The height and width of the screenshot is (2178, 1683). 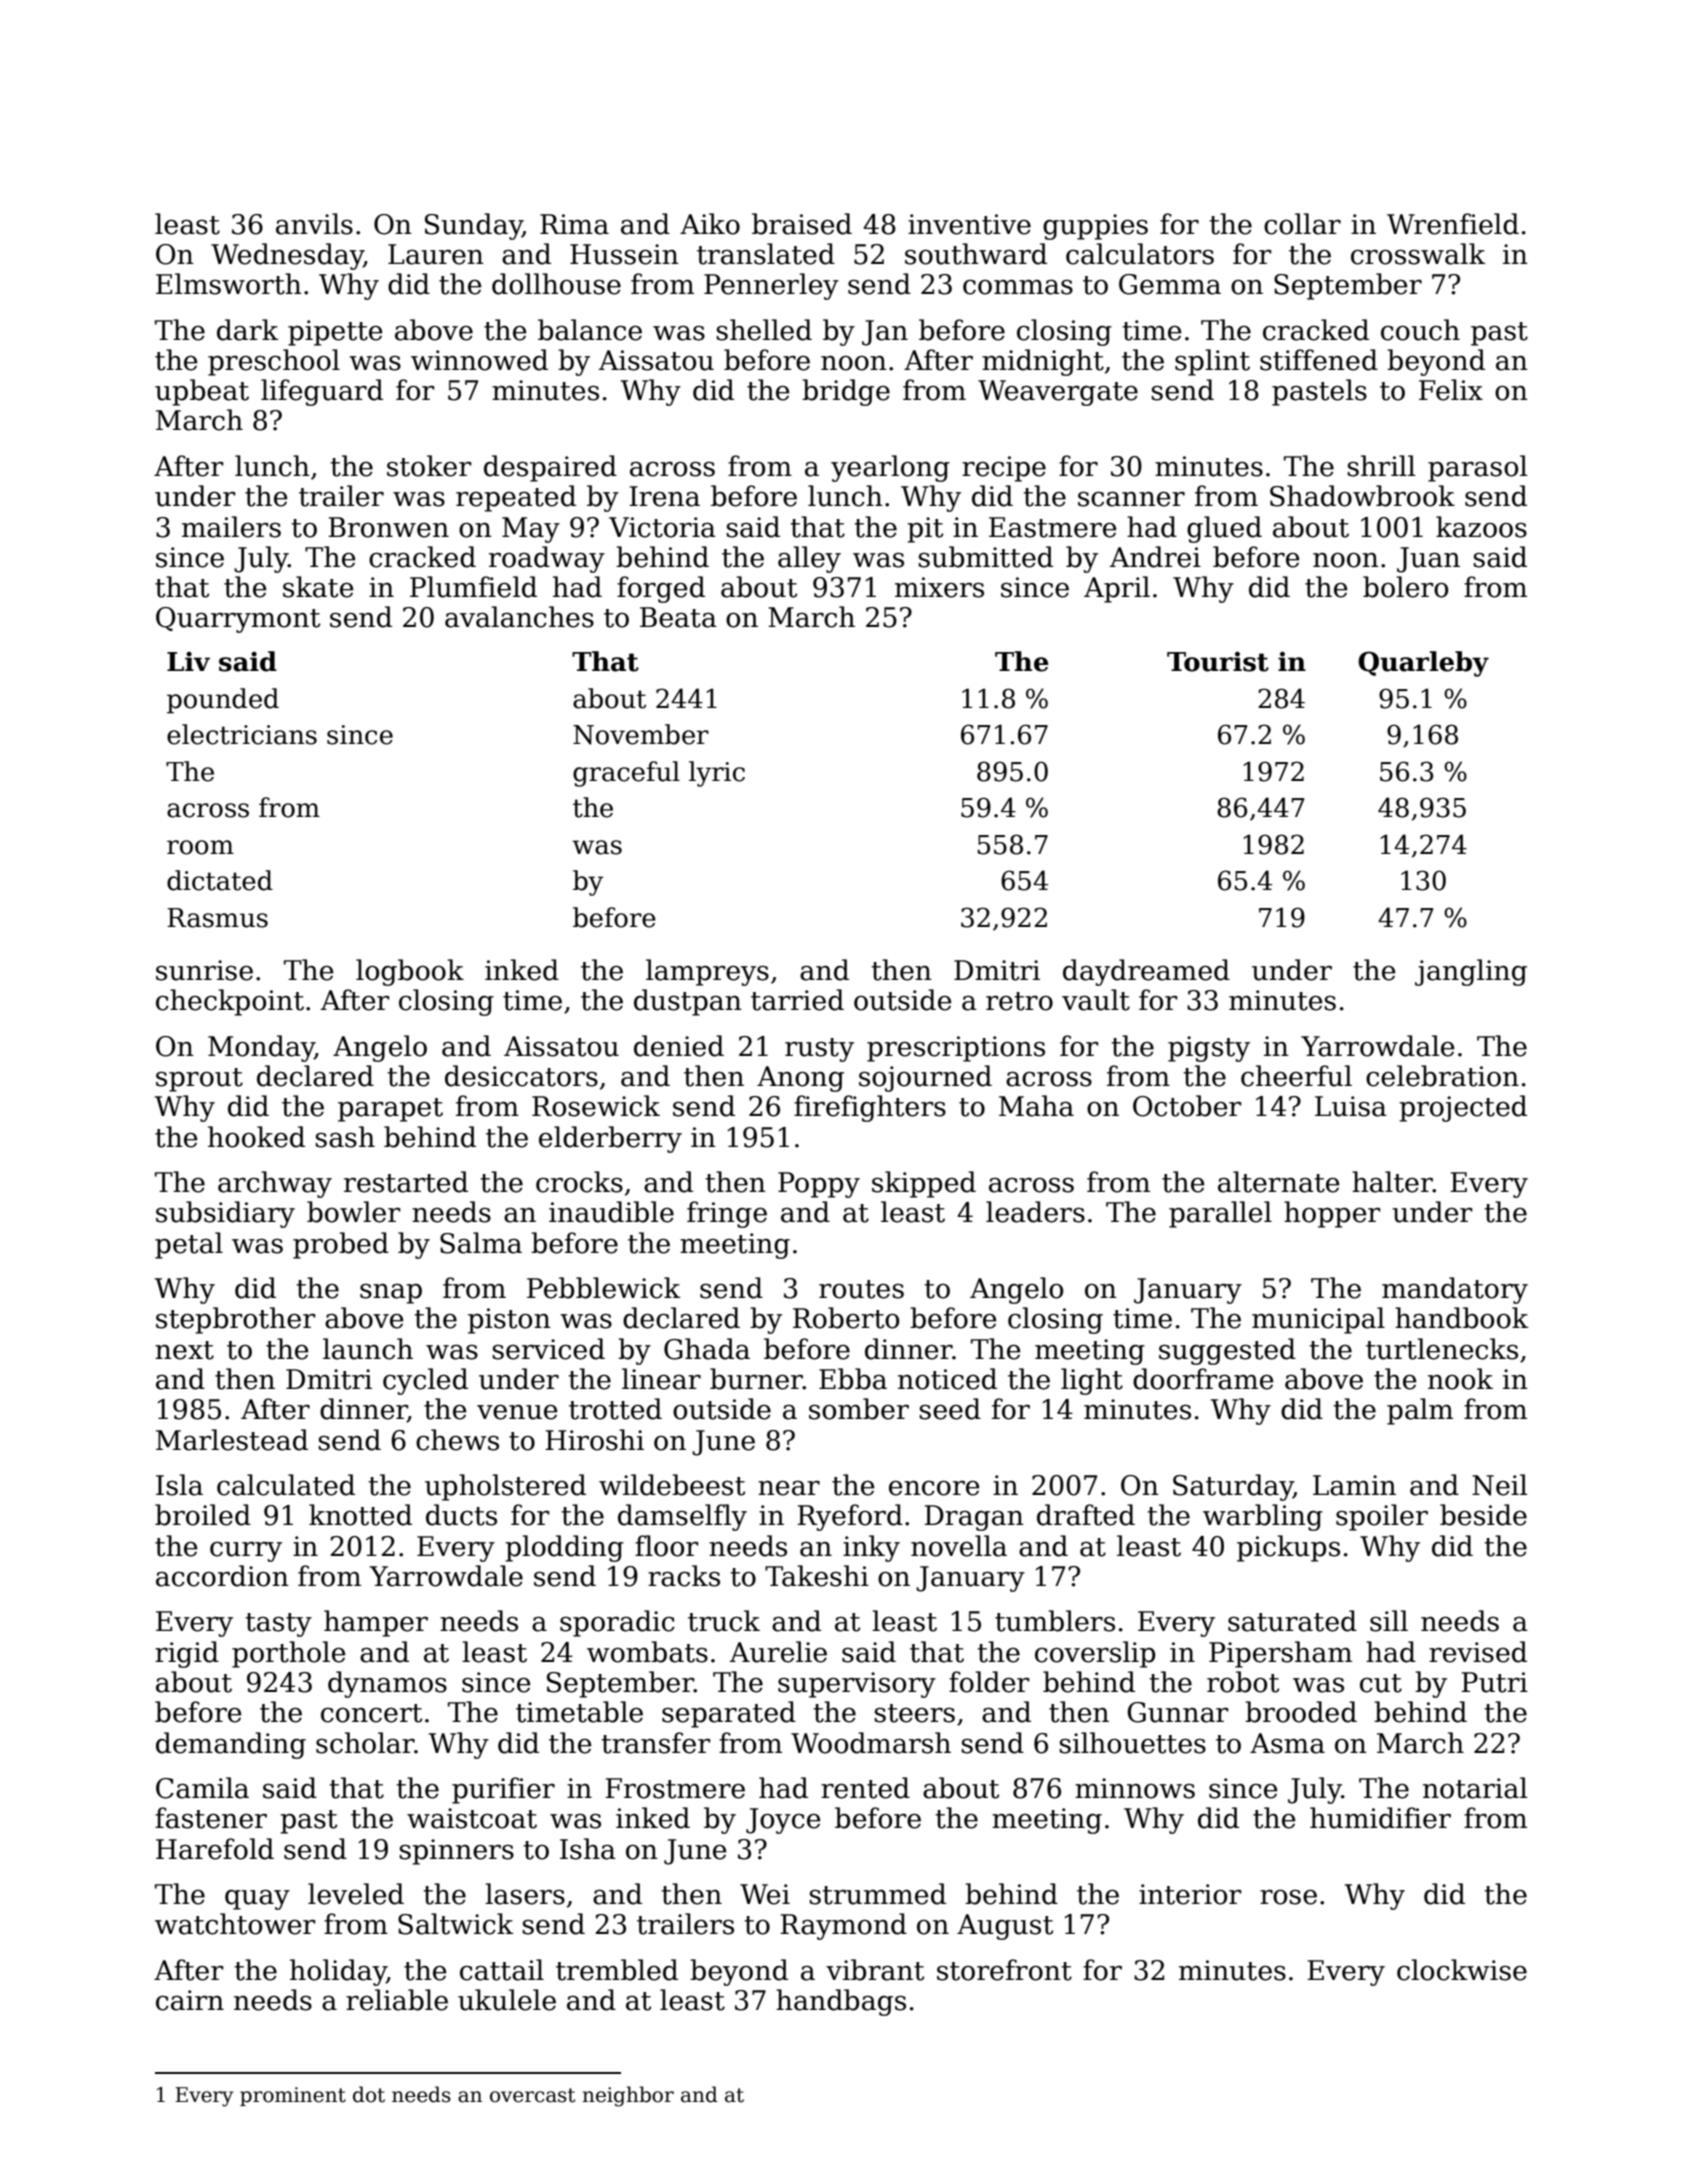 What do you see at coordinates (479, 360) in the screenshot?
I see `winnowed` at bounding box center [479, 360].
